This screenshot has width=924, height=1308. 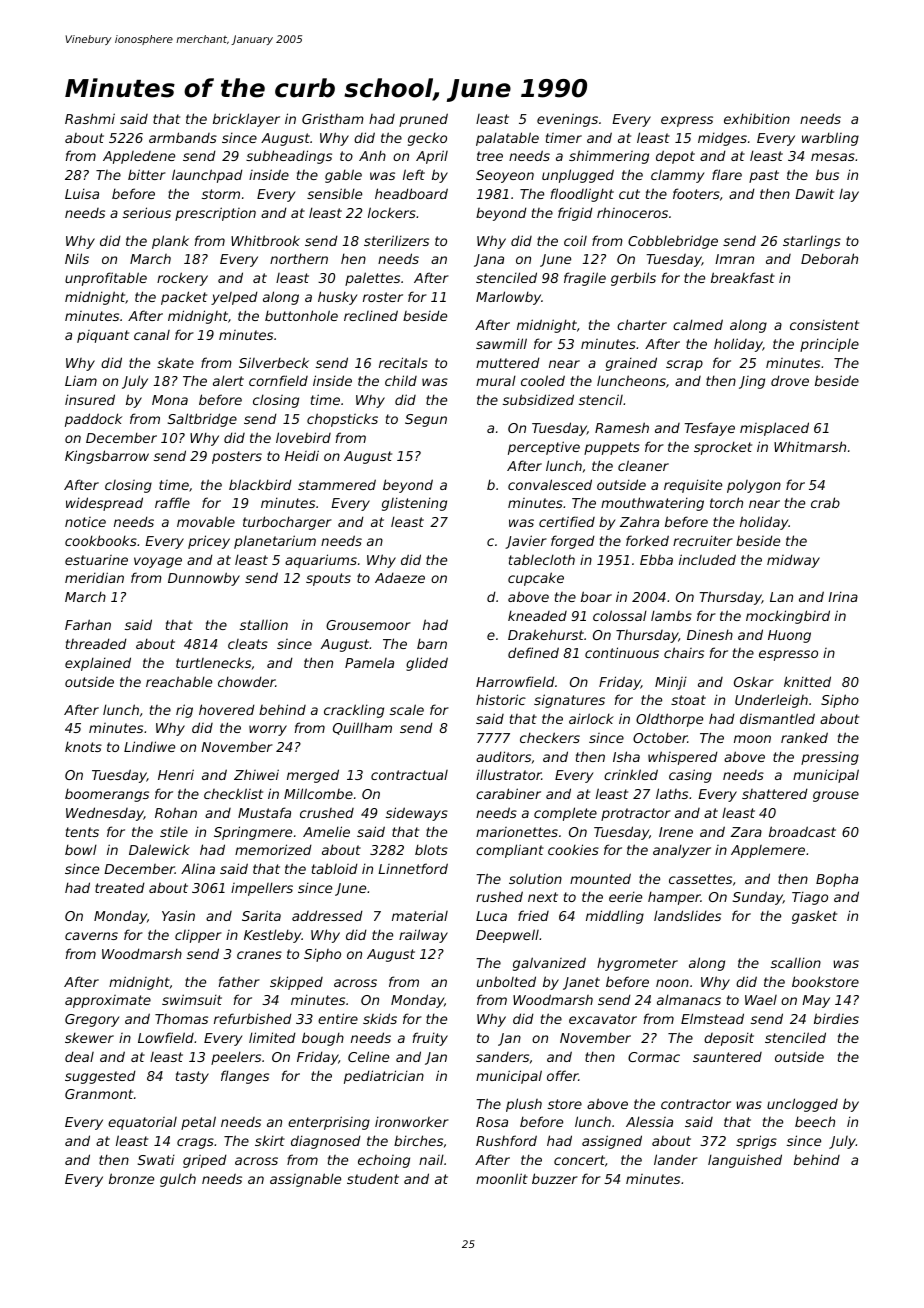 I want to click on sawmill, so click(x=501, y=343).
